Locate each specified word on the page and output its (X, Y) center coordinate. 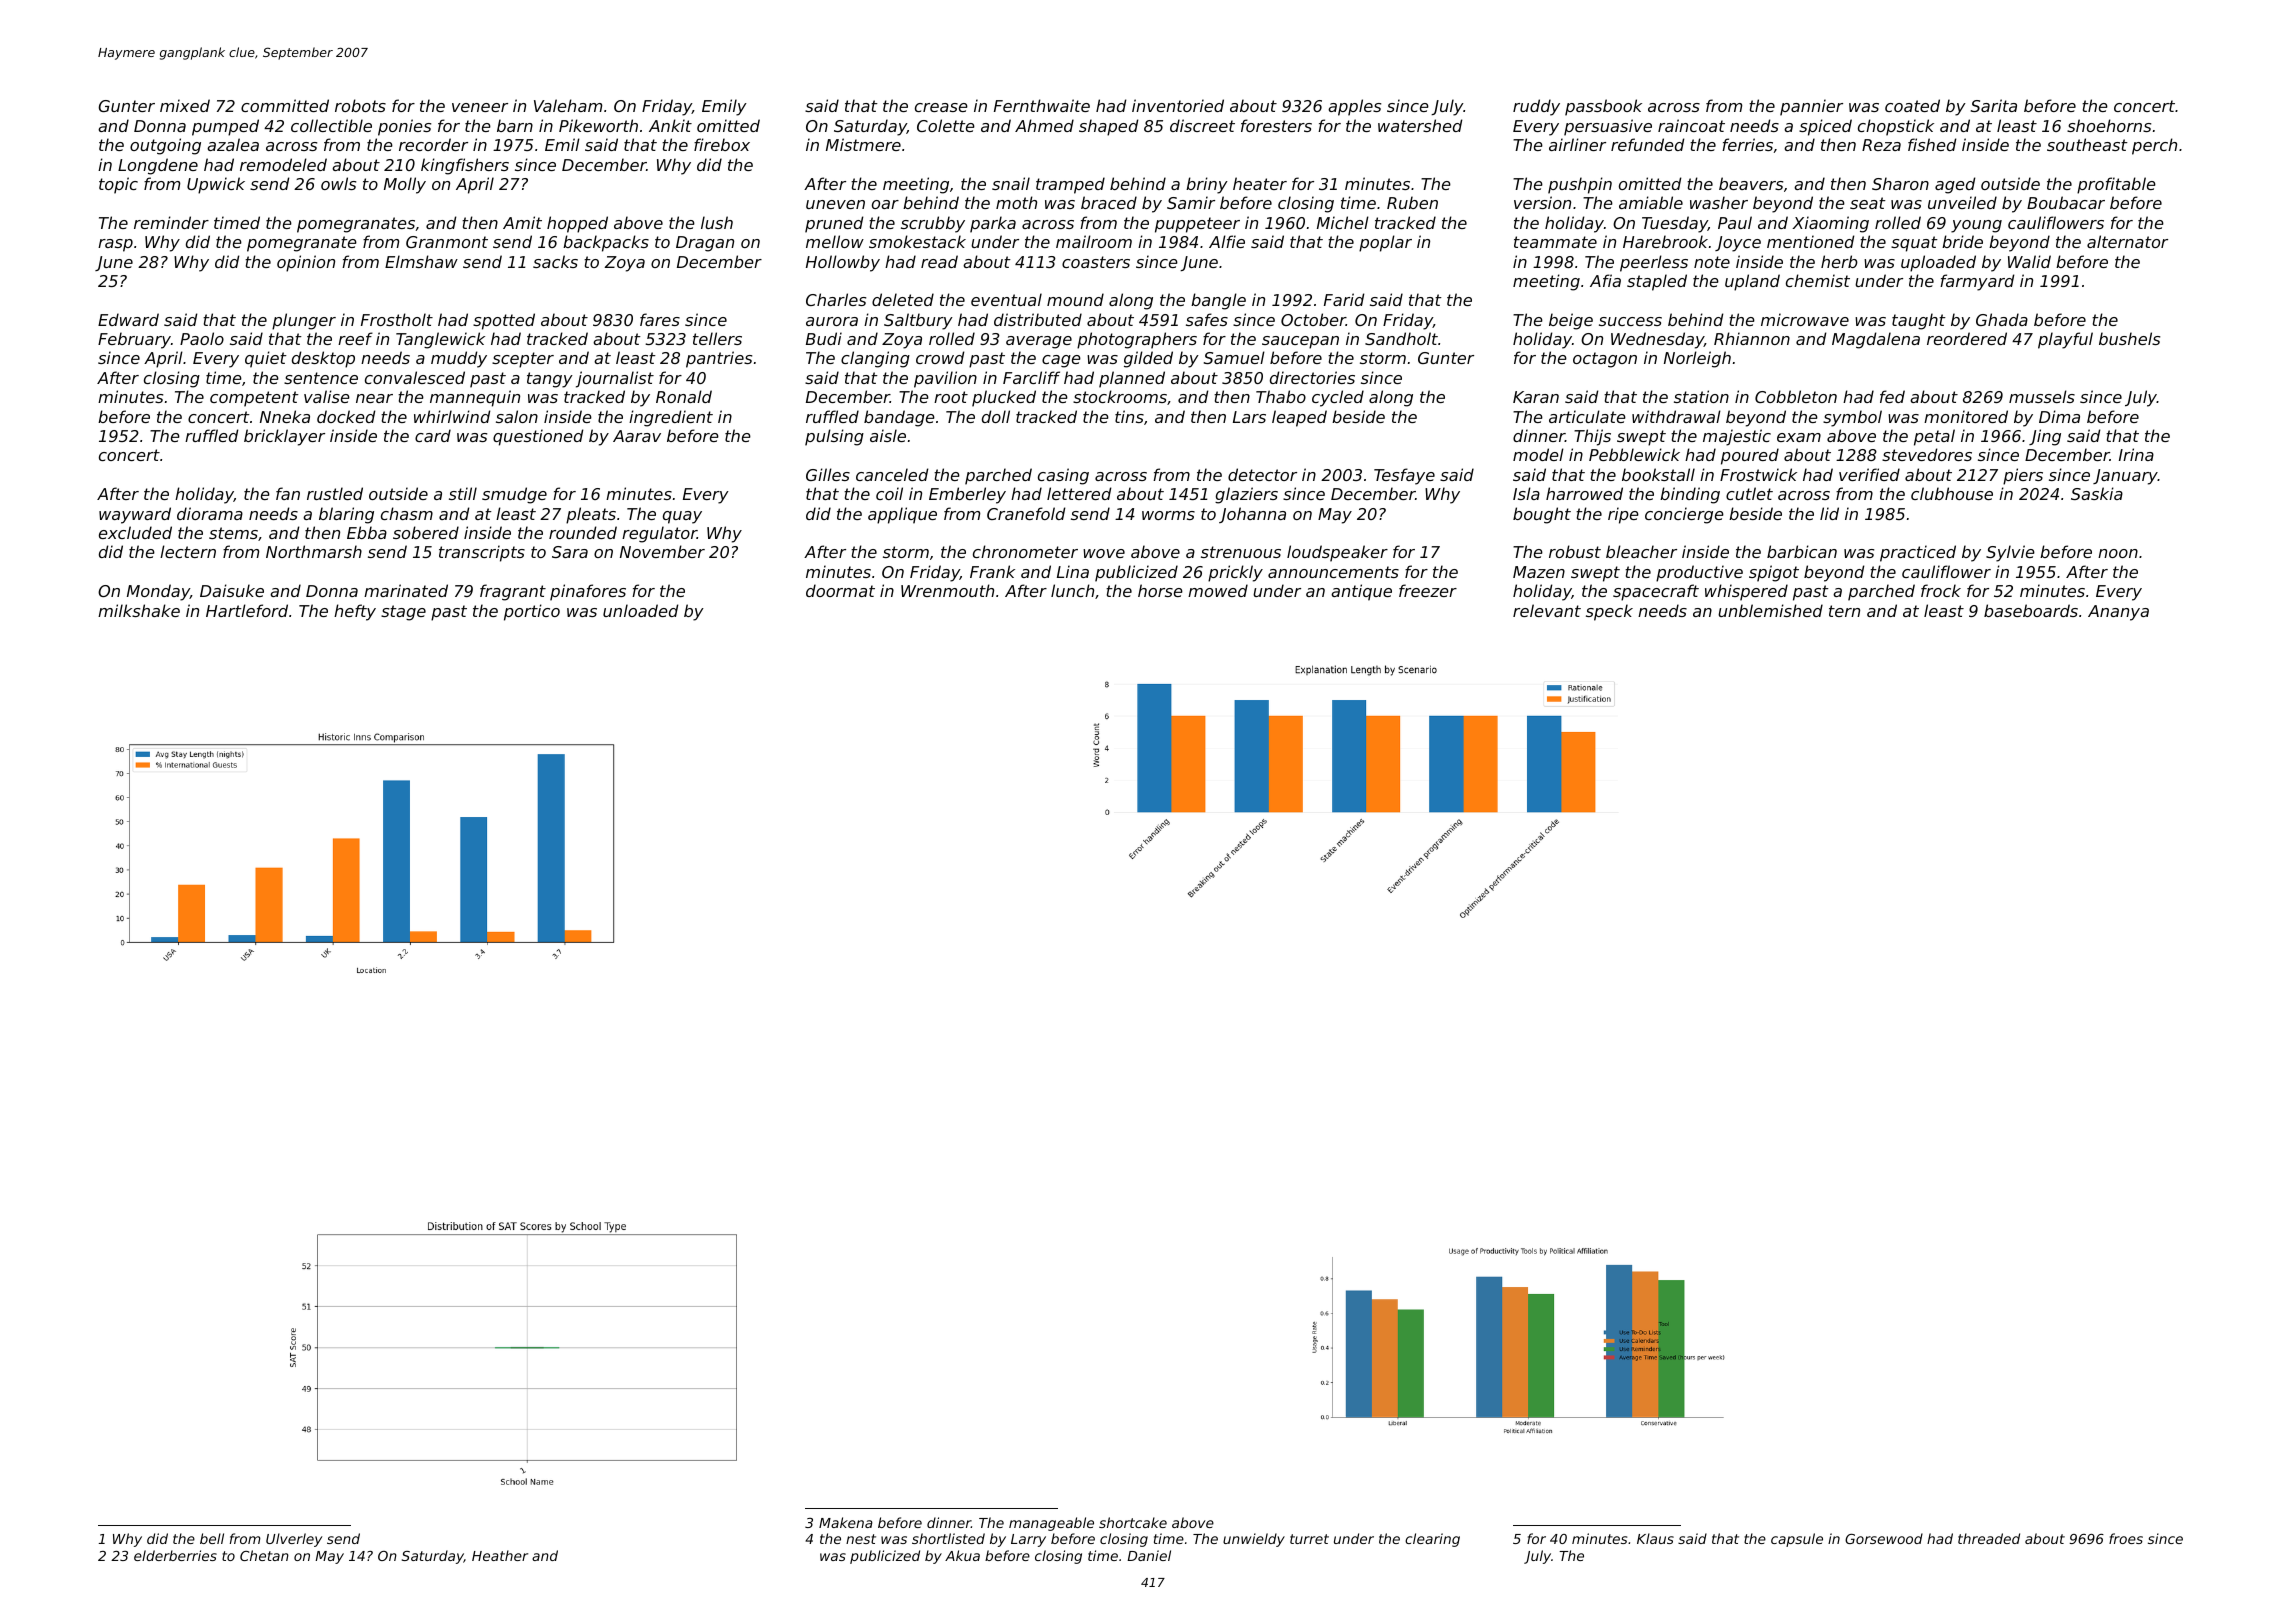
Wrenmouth (947, 590)
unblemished (1770, 610)
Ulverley (294, 1540)
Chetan (264, 1555)
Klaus (1655, 1538)
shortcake (1133, 1522)
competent (254, 399)
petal (1934, 437)
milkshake (139, 610)
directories (1312, 377)
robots (360, 105)
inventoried (1178, 105)
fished (1932, 144)
